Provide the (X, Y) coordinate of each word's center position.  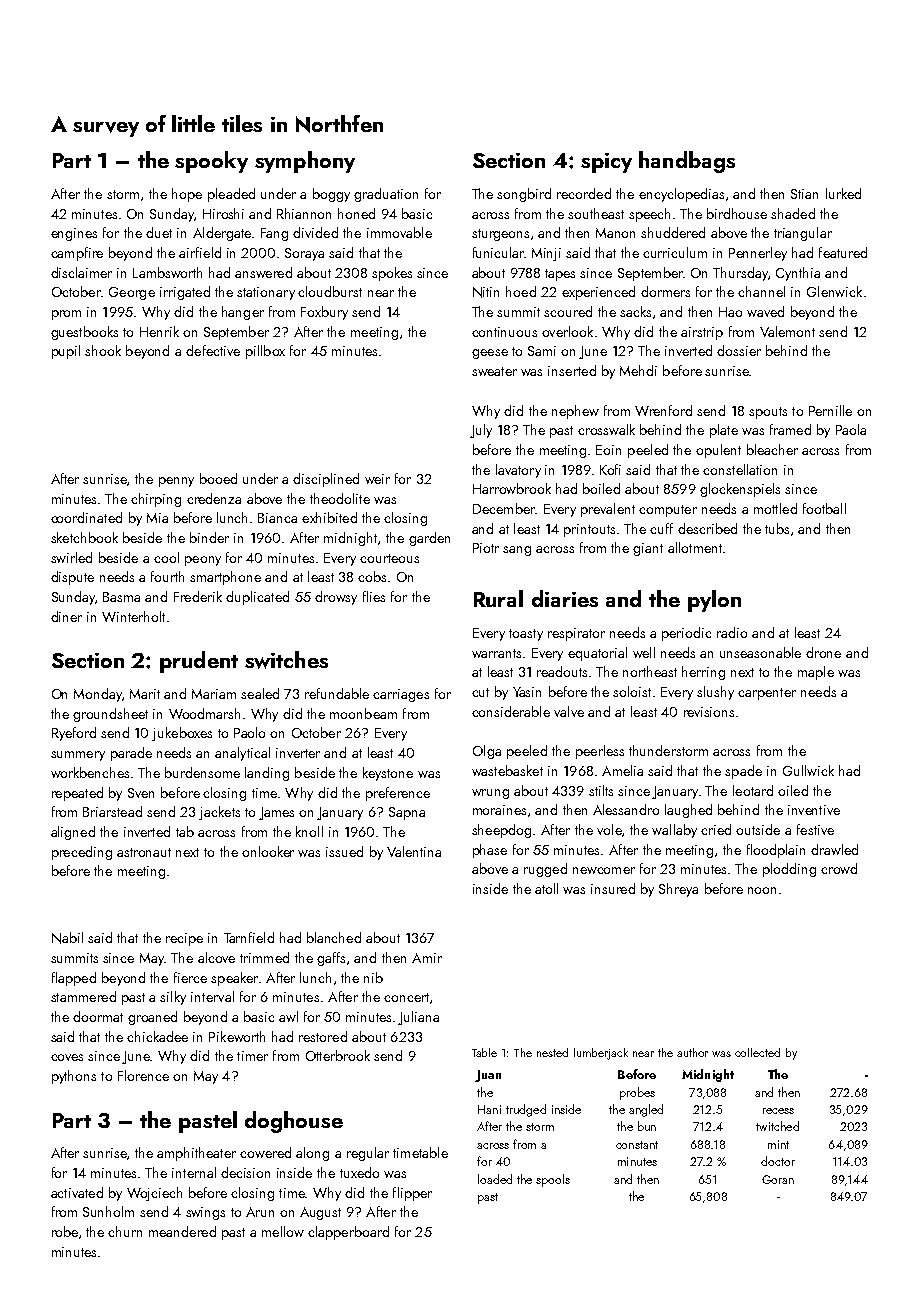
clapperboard (348, 1233)
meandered (182, 1231)
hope (187, 195)
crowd (839, 868)
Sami (542, 351)
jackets (219, 813)
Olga (487, 752)
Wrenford (663, 410)
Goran (778, 1179)
